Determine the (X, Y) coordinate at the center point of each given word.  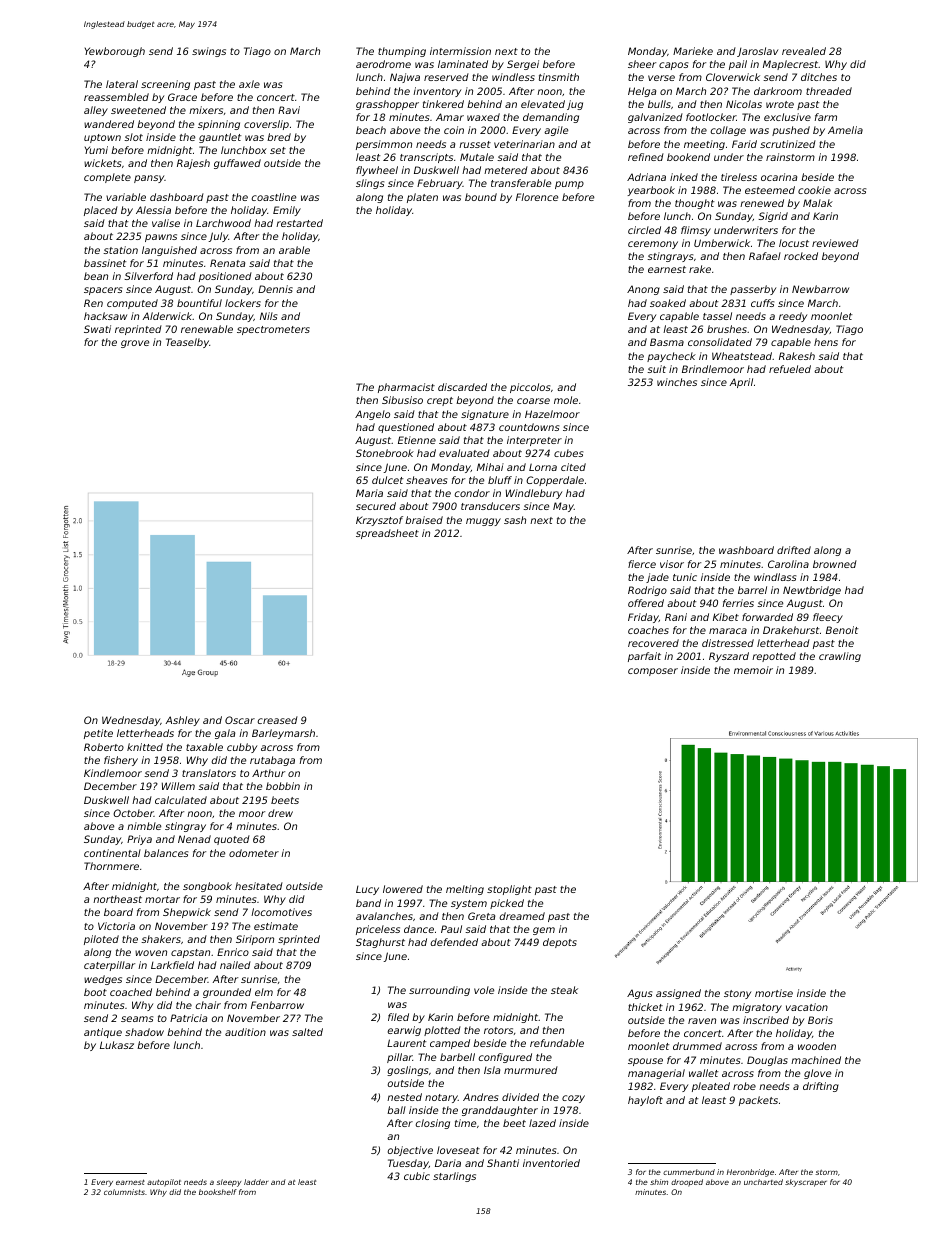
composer (653, 672)
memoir (753, 670)
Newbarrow (820, 289)
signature (485, 415)
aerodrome (383, 64)
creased (278, 720)
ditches (819, 77)
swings (209, 52)
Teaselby (187, 343)
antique (103, 1033)
